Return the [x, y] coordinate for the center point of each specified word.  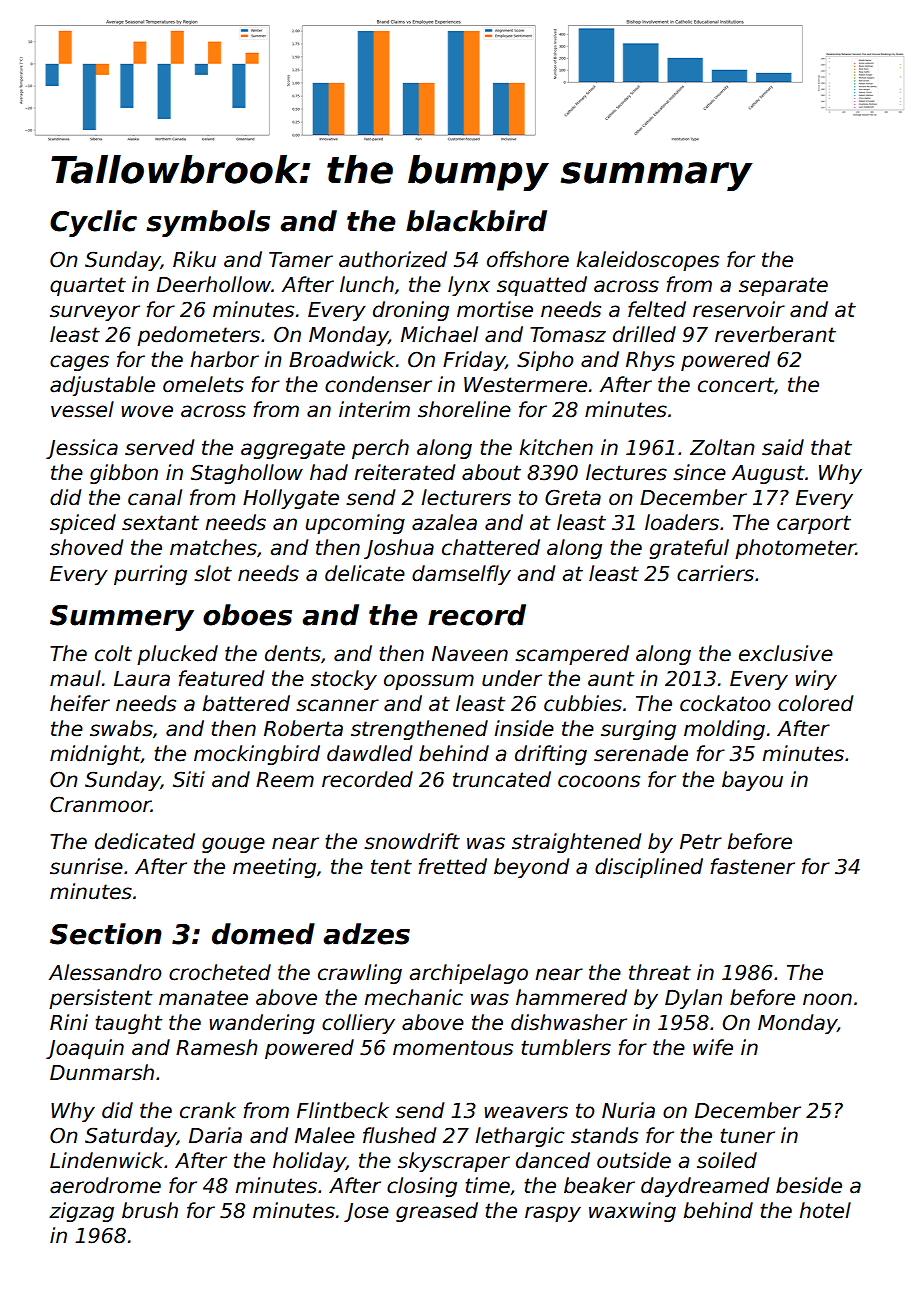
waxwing [632, 1212]
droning [411, 311]
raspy [553, 1214]
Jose [366, 1212]
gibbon [124, 474]
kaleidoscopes [647, 261]
